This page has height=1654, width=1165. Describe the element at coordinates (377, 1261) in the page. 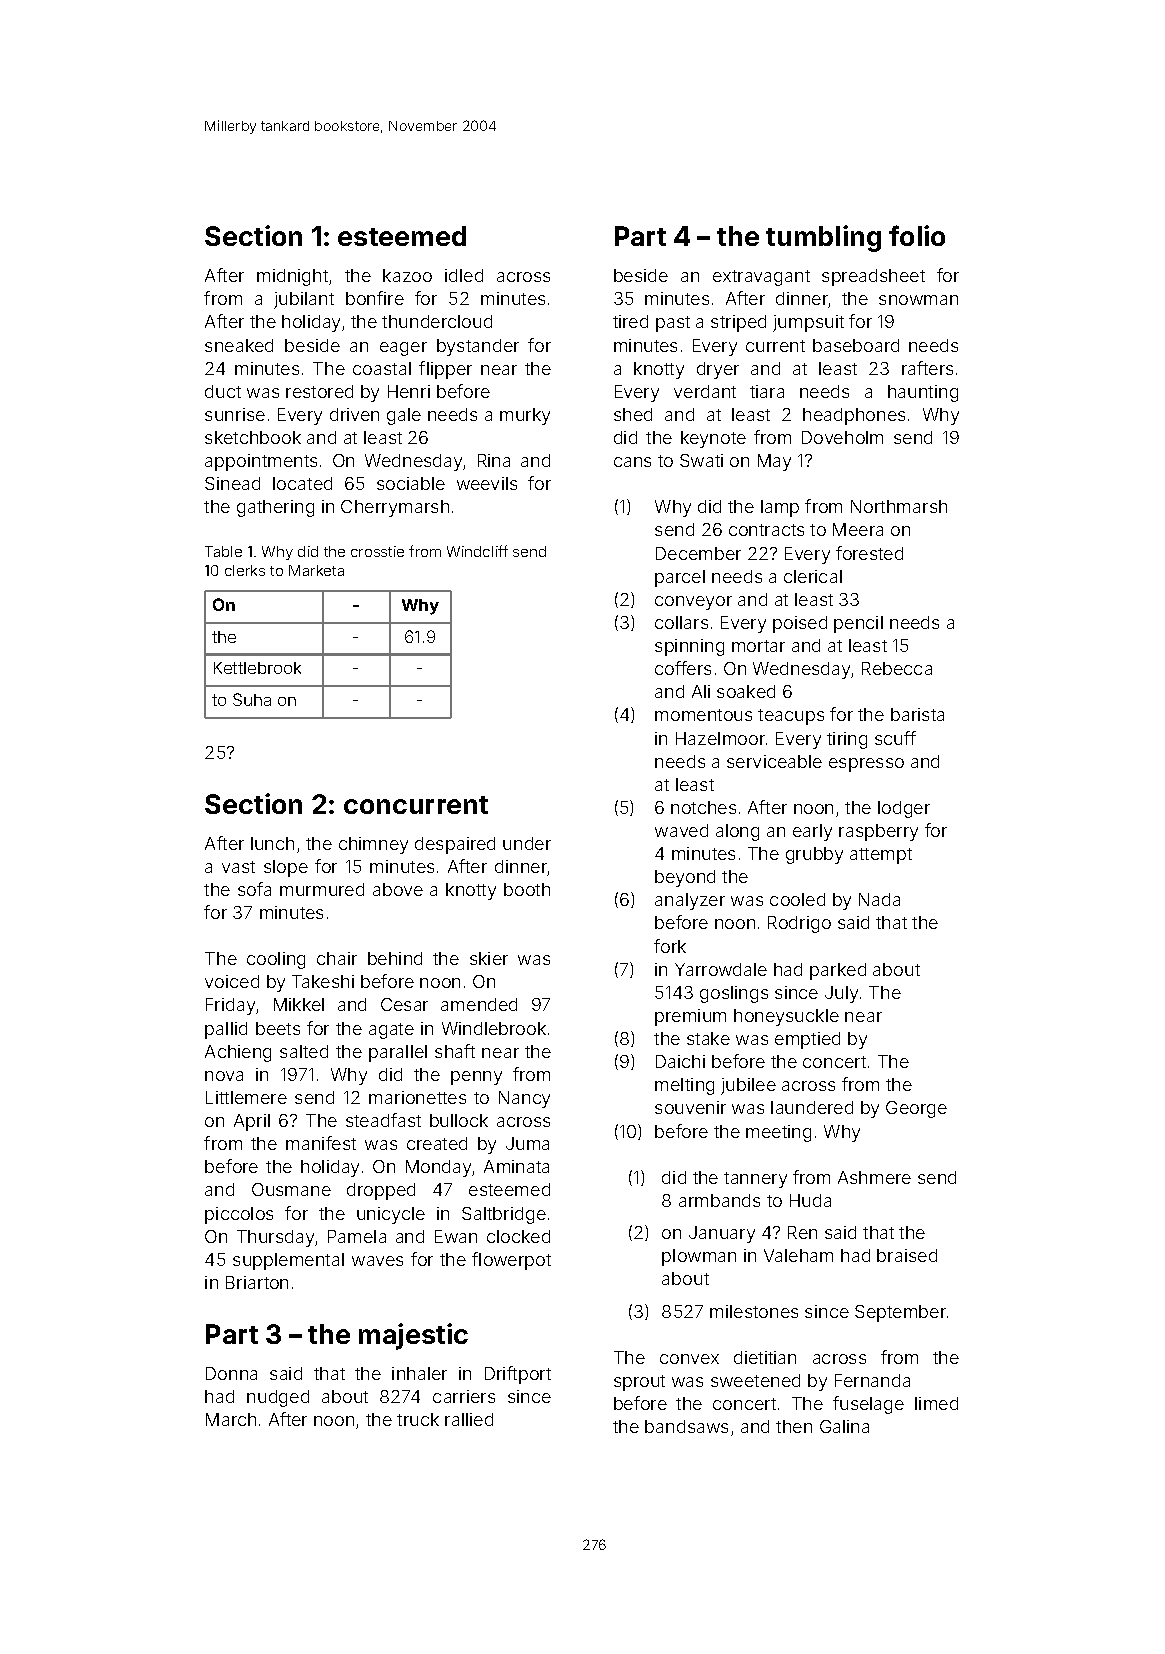

I see `waves` at that location.
